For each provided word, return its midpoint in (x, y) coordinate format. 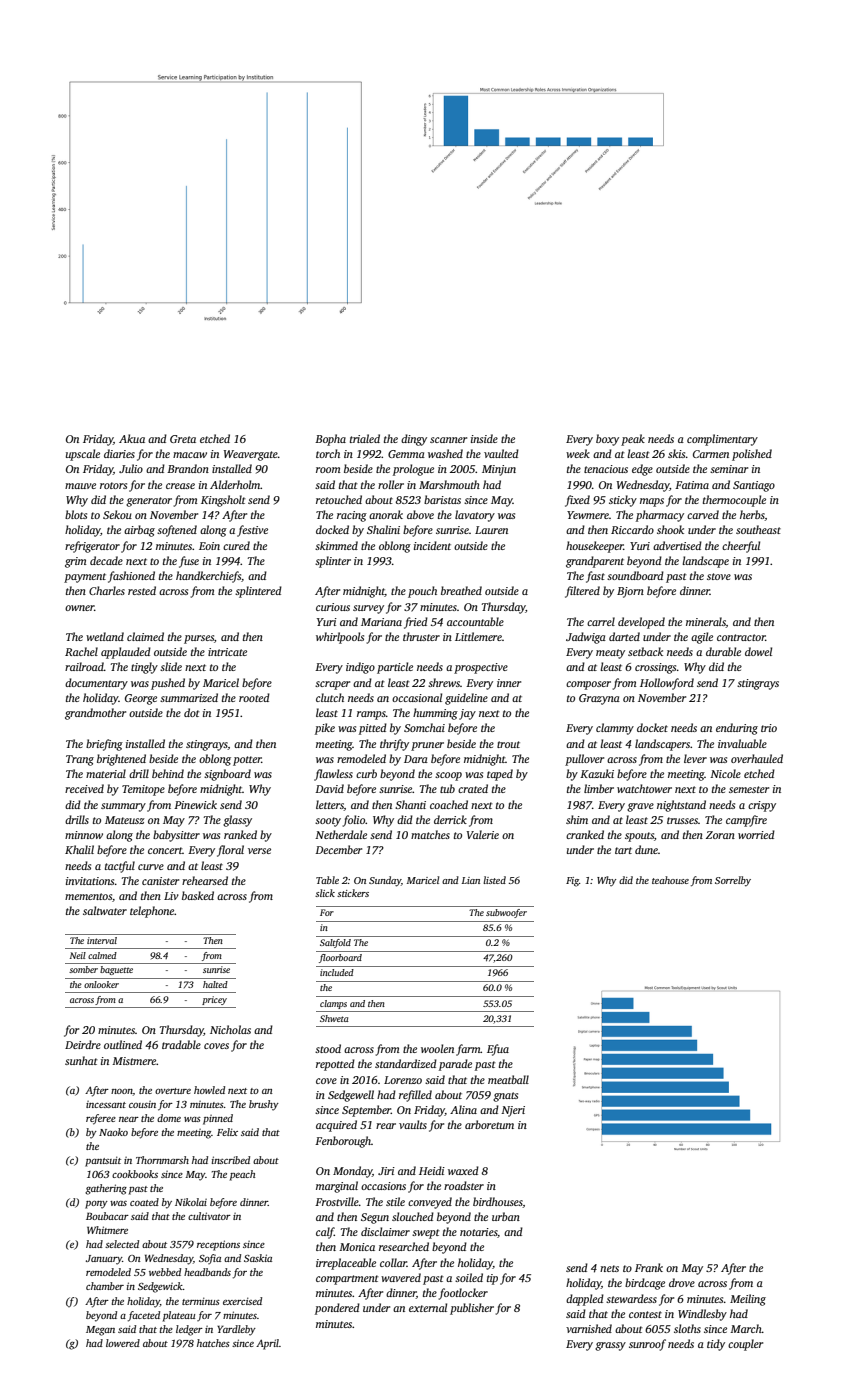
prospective (481, 668)
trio (769, 728)
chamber (105, 1286)
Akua (132, 438)
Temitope (143, 790)
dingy (414, 440)
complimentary (722, 440)
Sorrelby (733, 881)
